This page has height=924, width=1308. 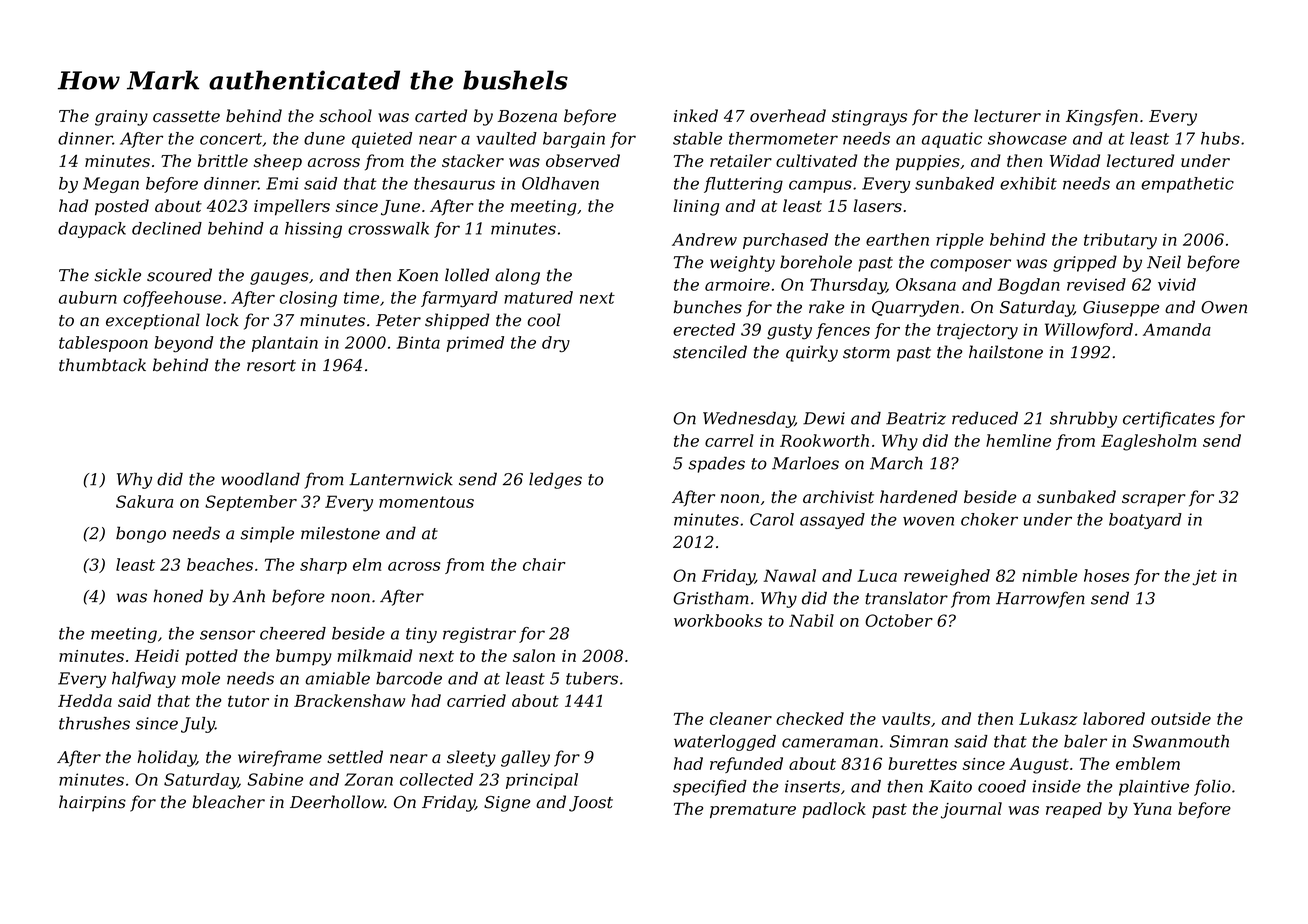 I want to click on grainy, so click(x=121, y=118).
